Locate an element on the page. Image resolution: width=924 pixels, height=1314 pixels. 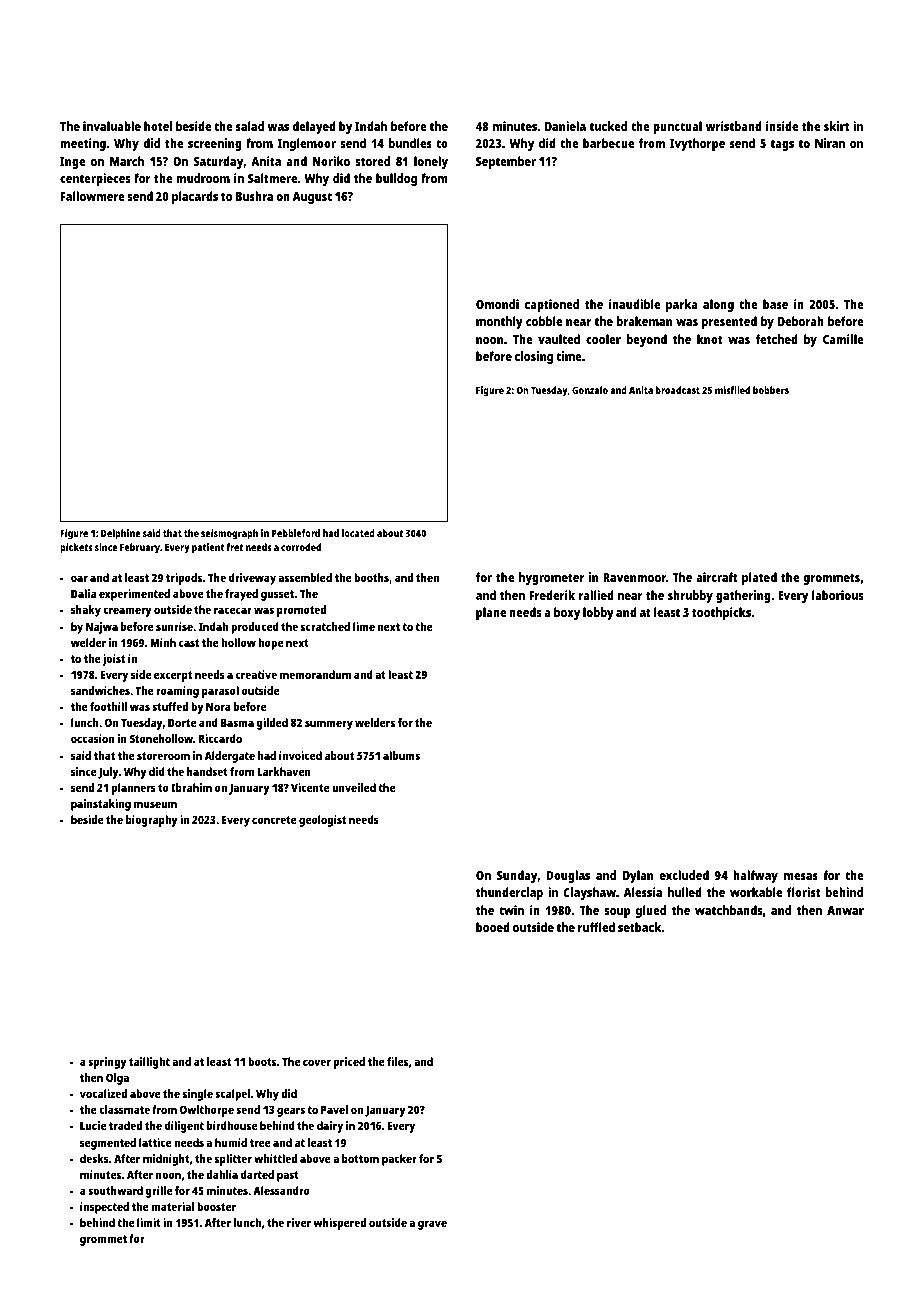
punctual is located at coordinates (677, 127).
